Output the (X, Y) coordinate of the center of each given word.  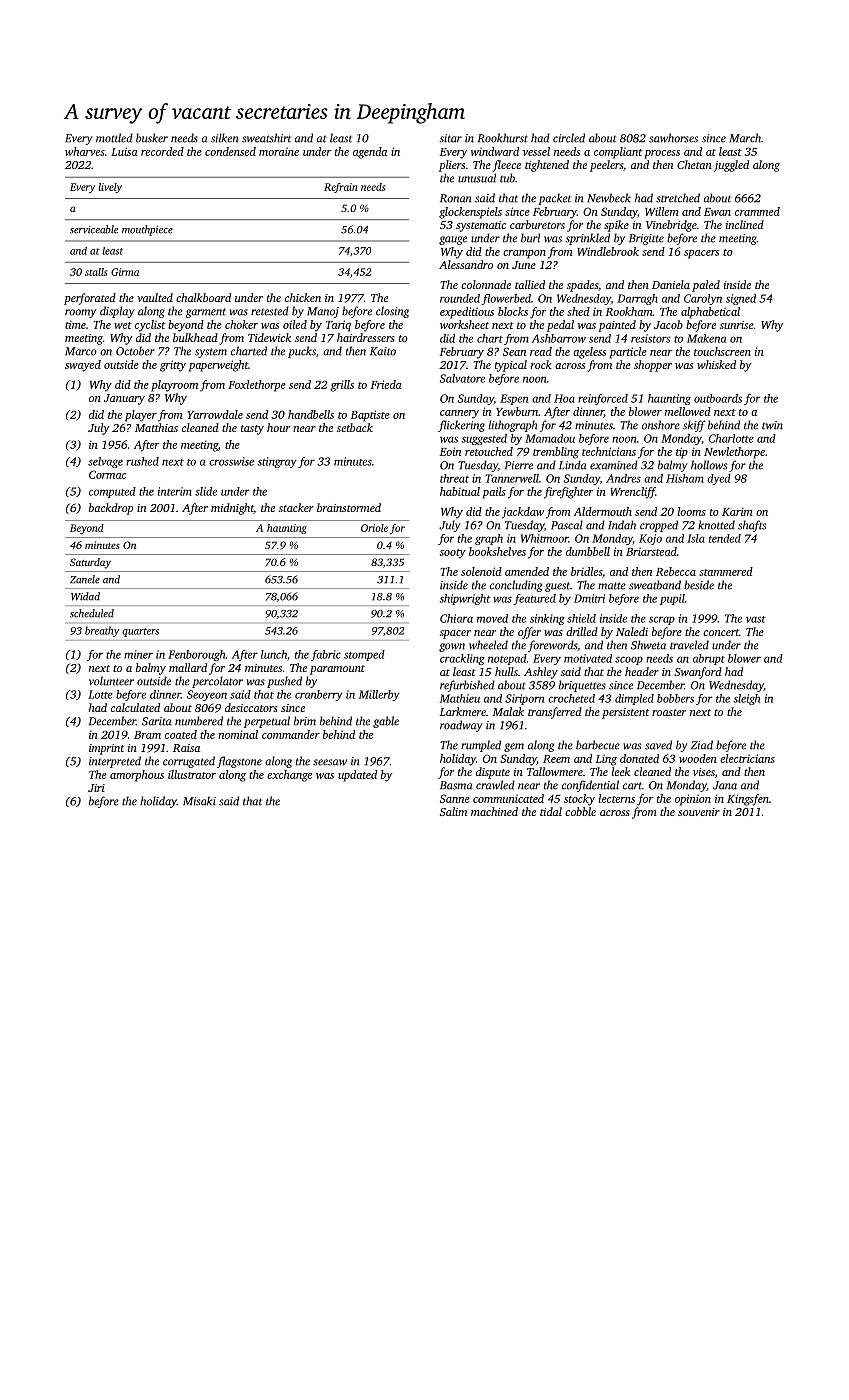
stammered (726, 571)
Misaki (199, 801)
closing (392, 312)
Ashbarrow (559, 338)
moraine (279, 151)
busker (152, 138)
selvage (105, 462)
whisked (716, 364)
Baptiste (370, 416)
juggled (731, 166)
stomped (364, 655)
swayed (83, 366)
